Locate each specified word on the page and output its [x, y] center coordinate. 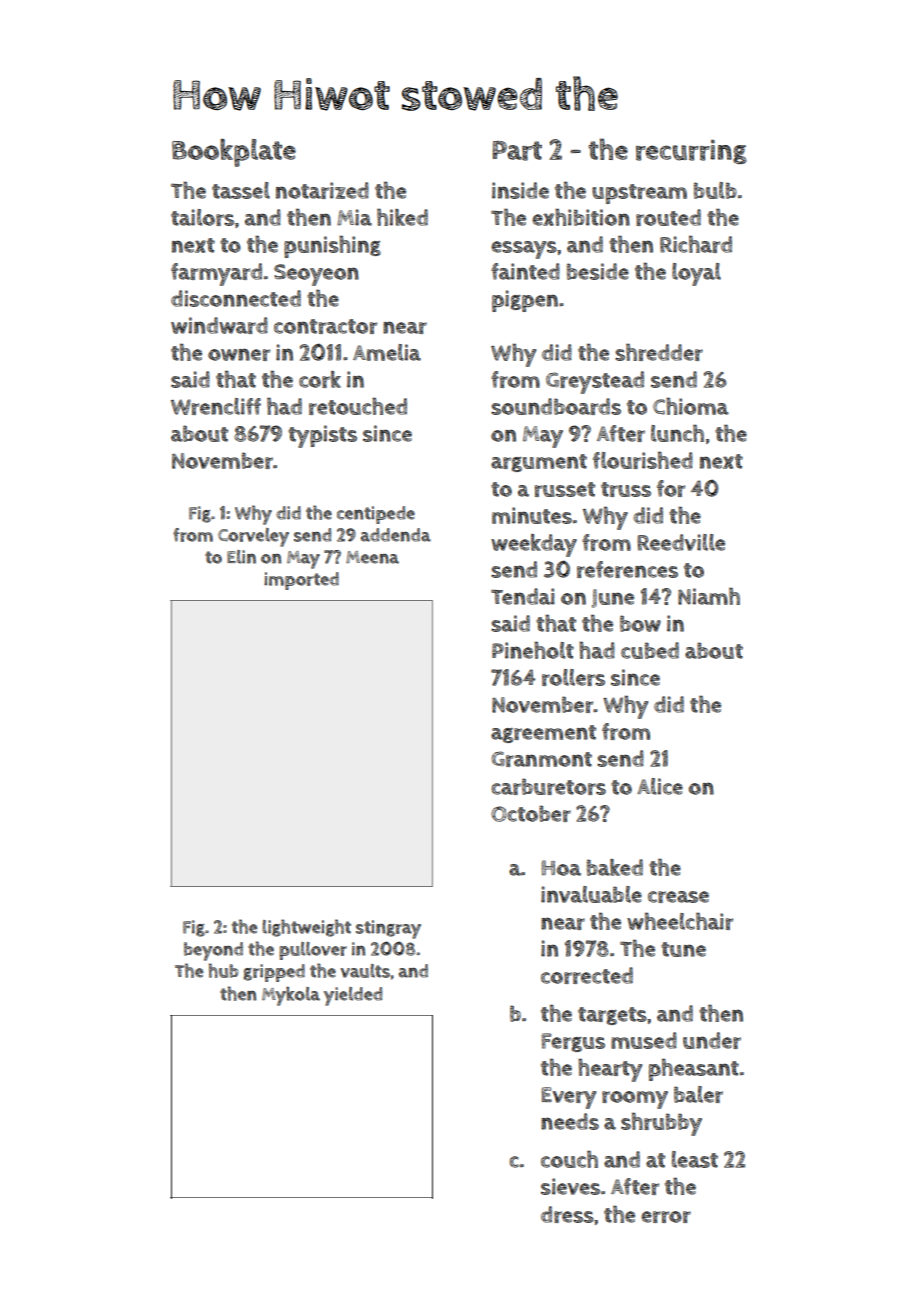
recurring [691, 152]
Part [517, 151]
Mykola [291, 996]
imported [301, 581]
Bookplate [234, 153]
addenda [396, 535]
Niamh [709, 596]
